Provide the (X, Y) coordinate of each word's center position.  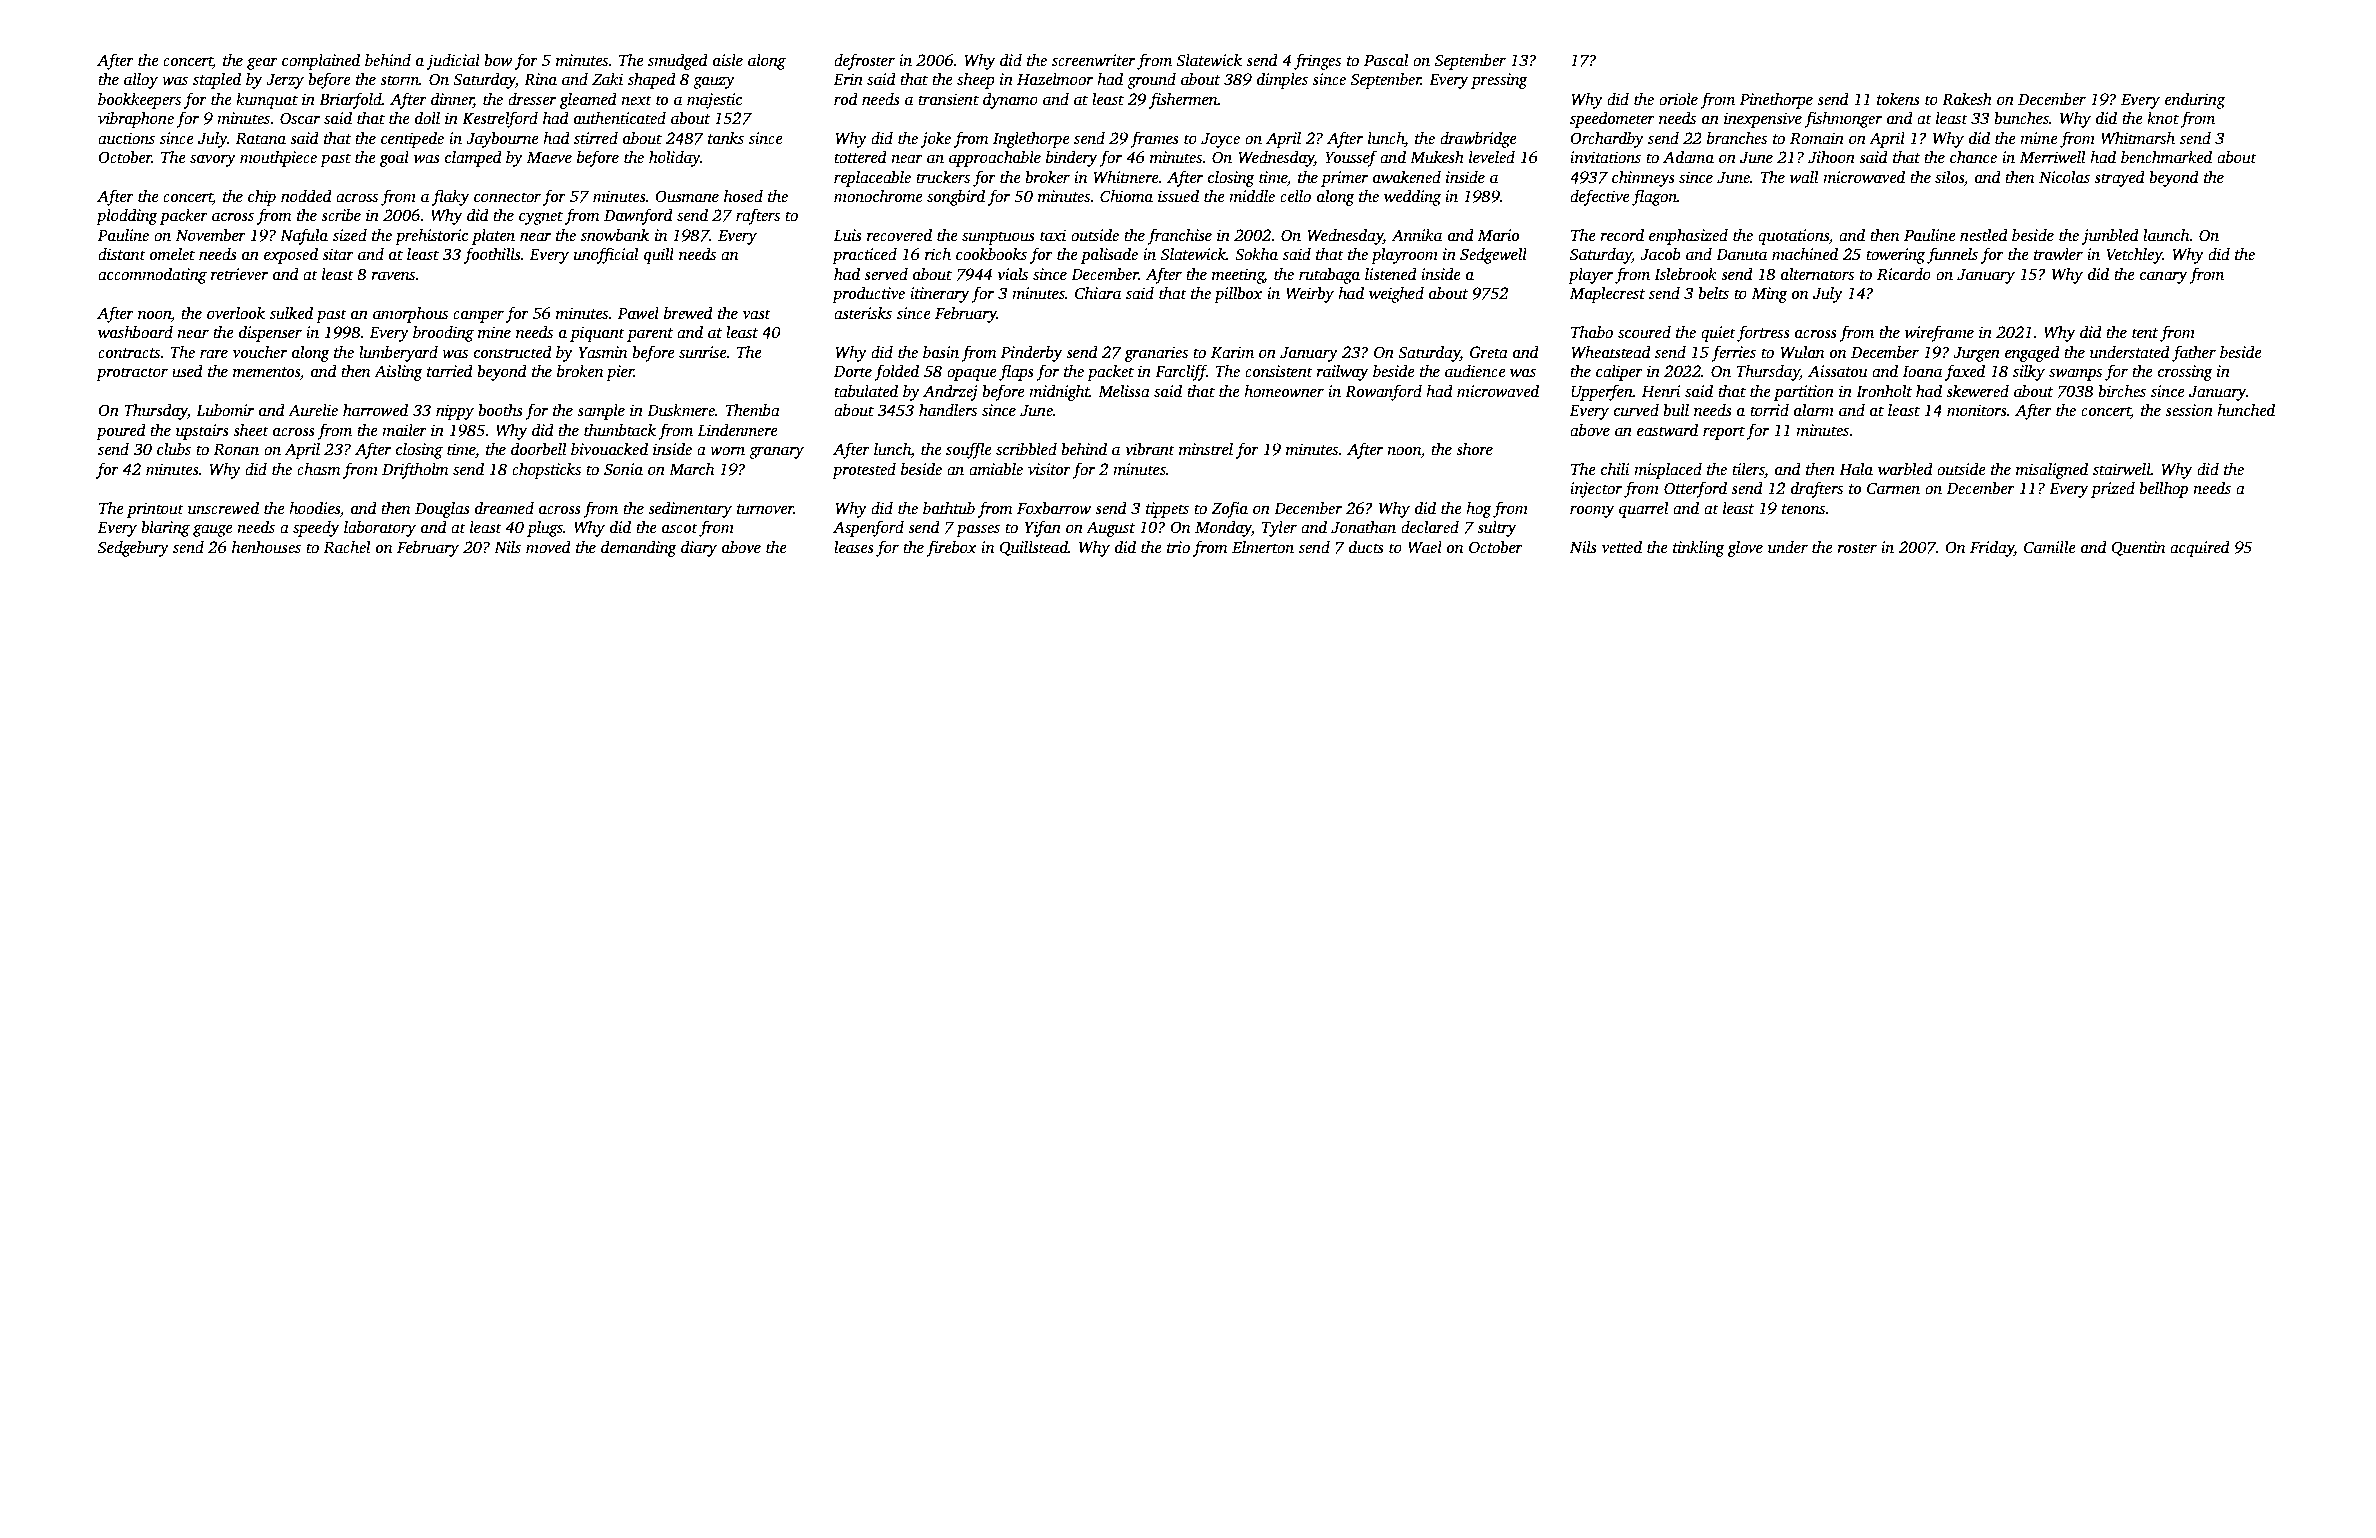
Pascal (1386, 60)
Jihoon (1831, 157)
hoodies (314, 508)
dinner (452, 100)
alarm (1814, 410)
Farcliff (1181, 372)
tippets (1167, 510)
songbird (956, 198)
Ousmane (687, 196)
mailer (404, 430)
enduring (2195, 101)
